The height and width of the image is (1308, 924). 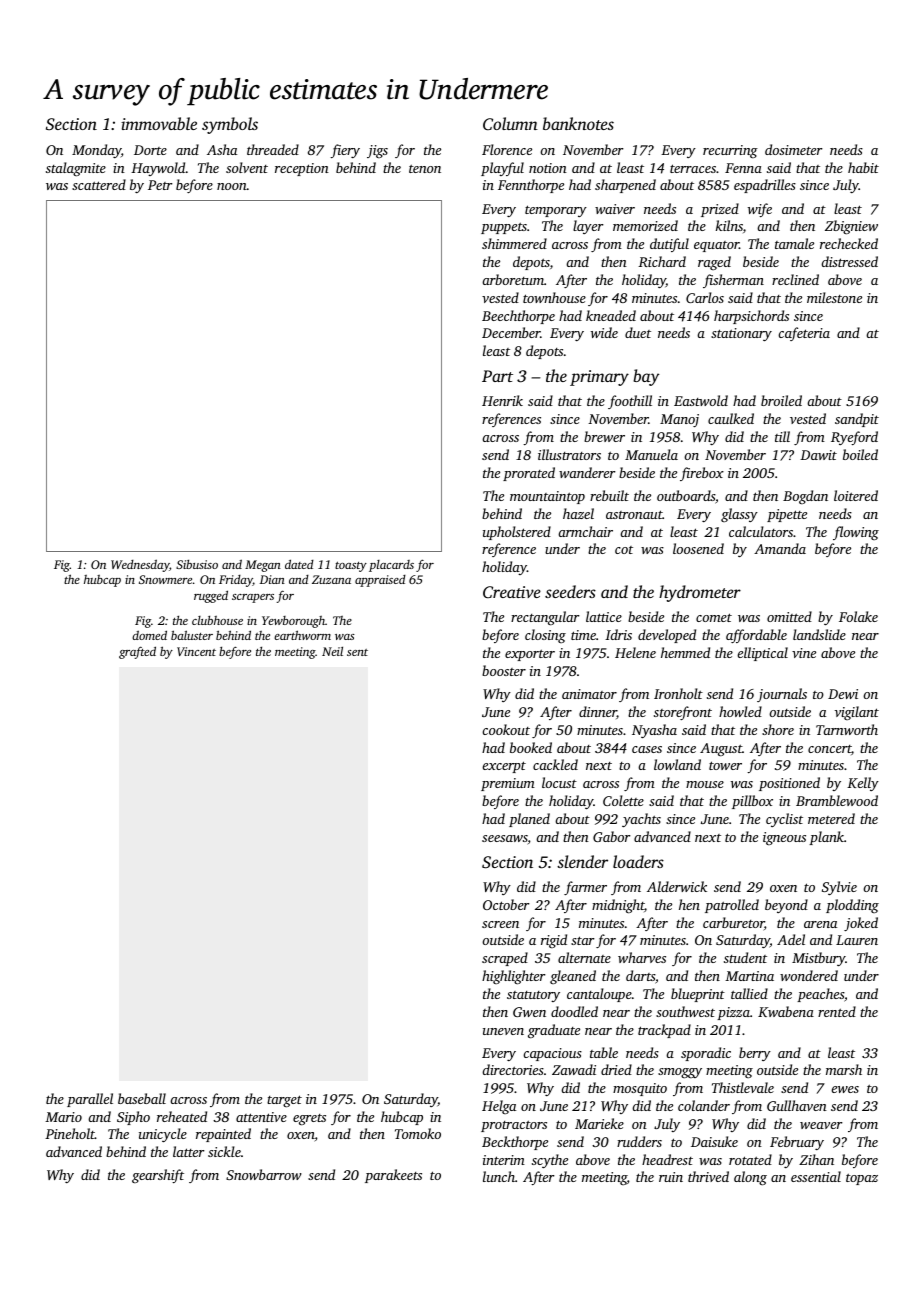 I want to click on Snowbarrow, so click(x=264, y=1174).
